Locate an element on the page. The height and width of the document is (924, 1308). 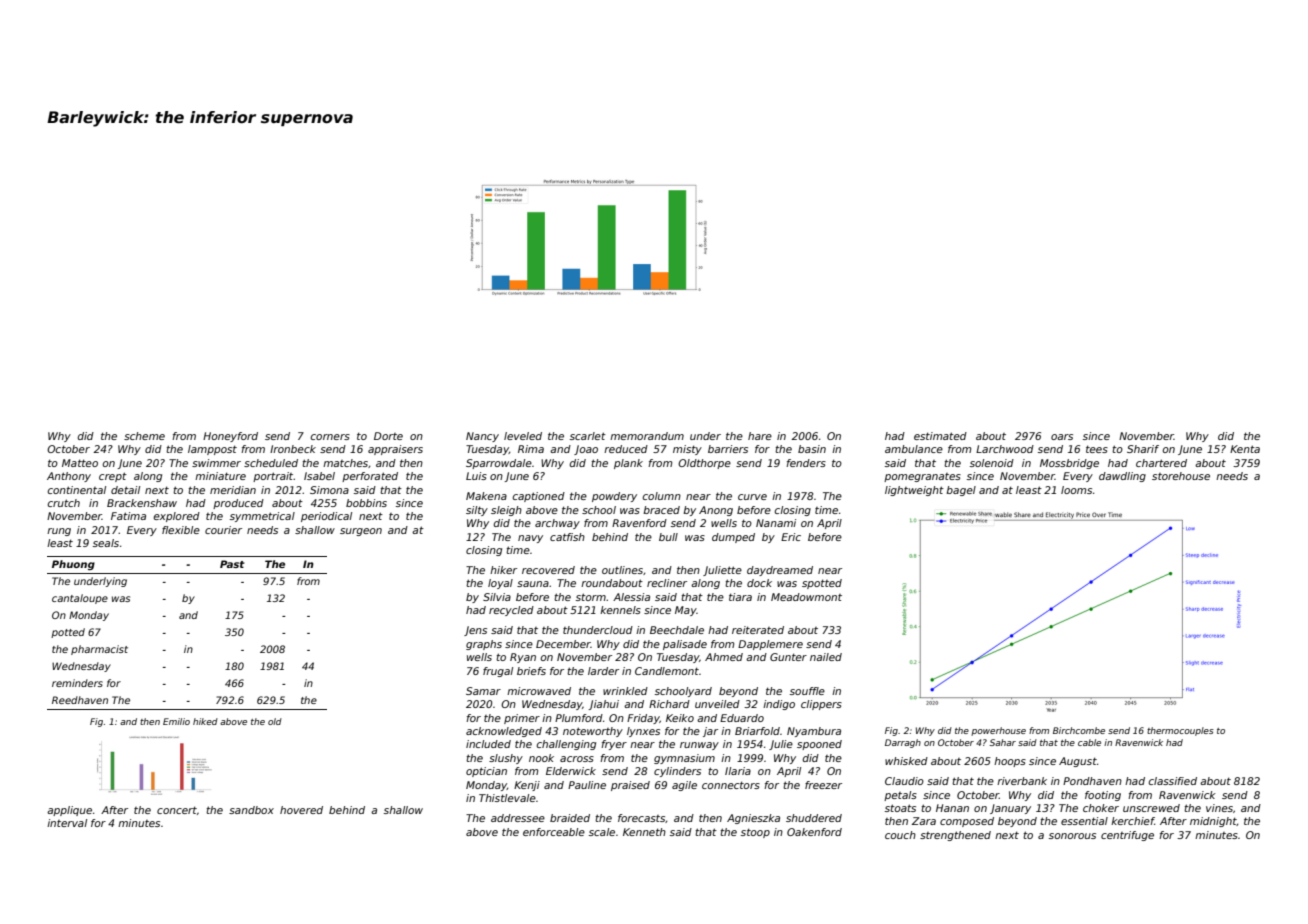
cantaloupe is located at coordinates (80, 599).
